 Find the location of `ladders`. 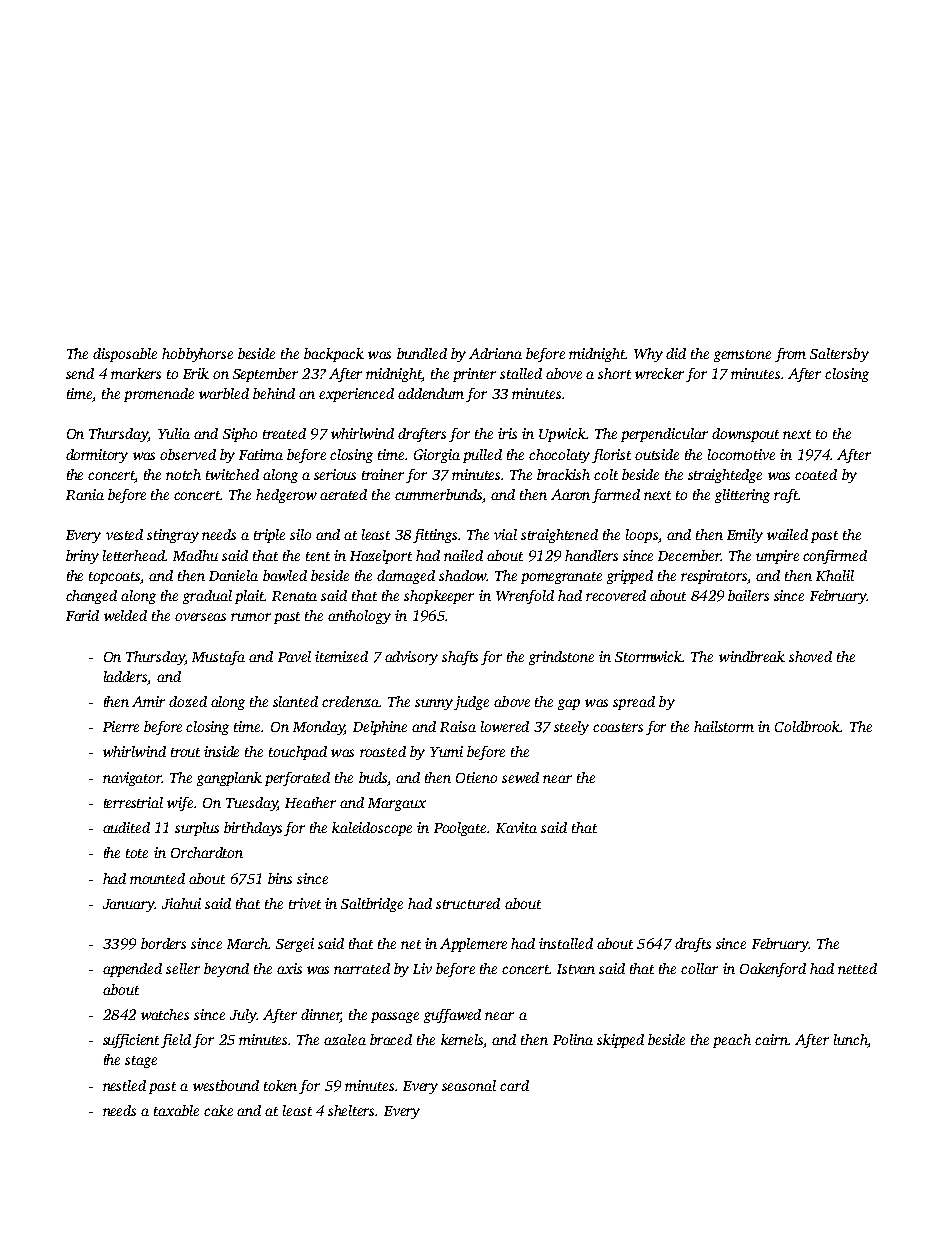

ladders is located at coordinates (125, 676).
